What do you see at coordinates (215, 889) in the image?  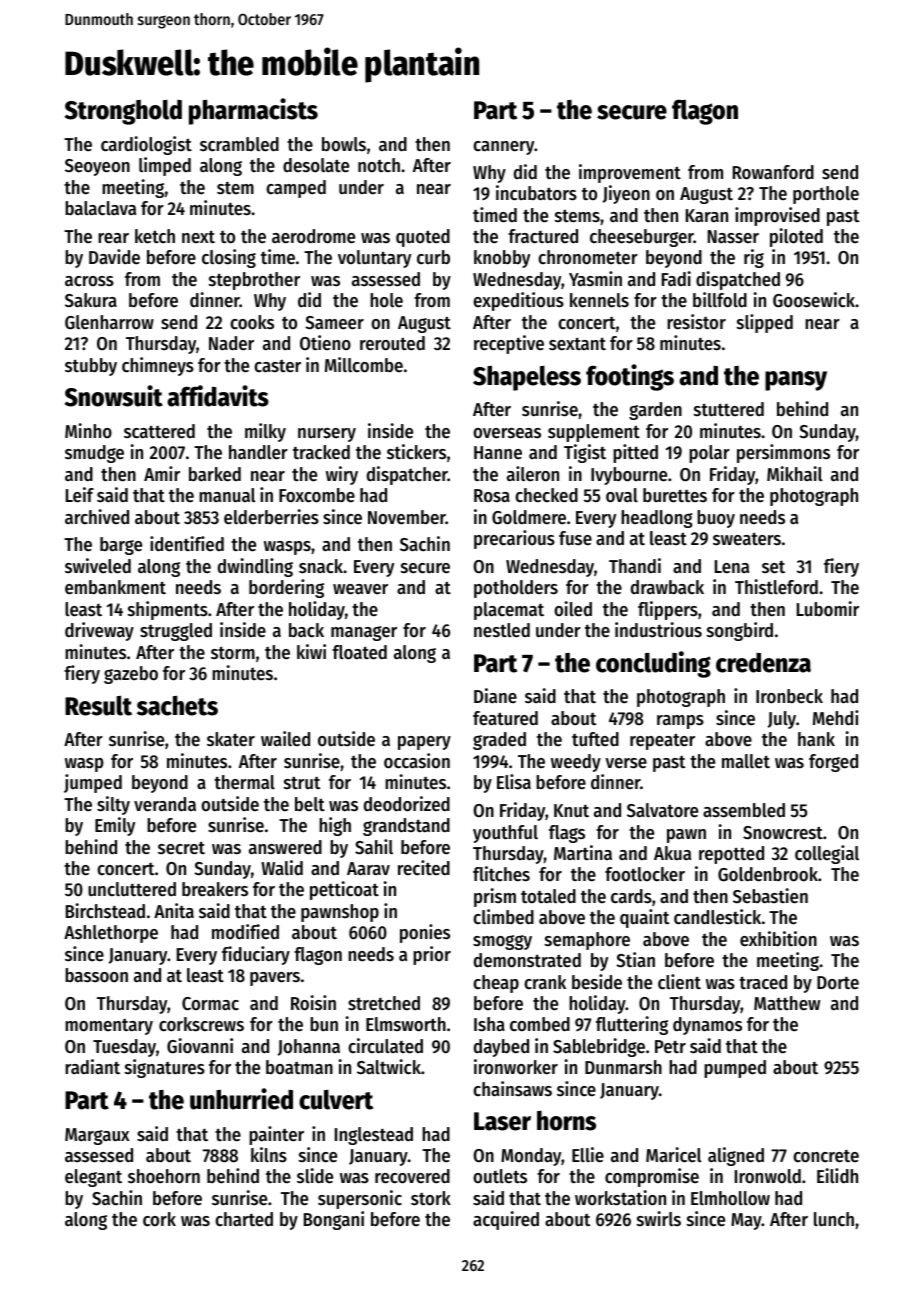 I see `breakers` at bounding box center [215, 889].
